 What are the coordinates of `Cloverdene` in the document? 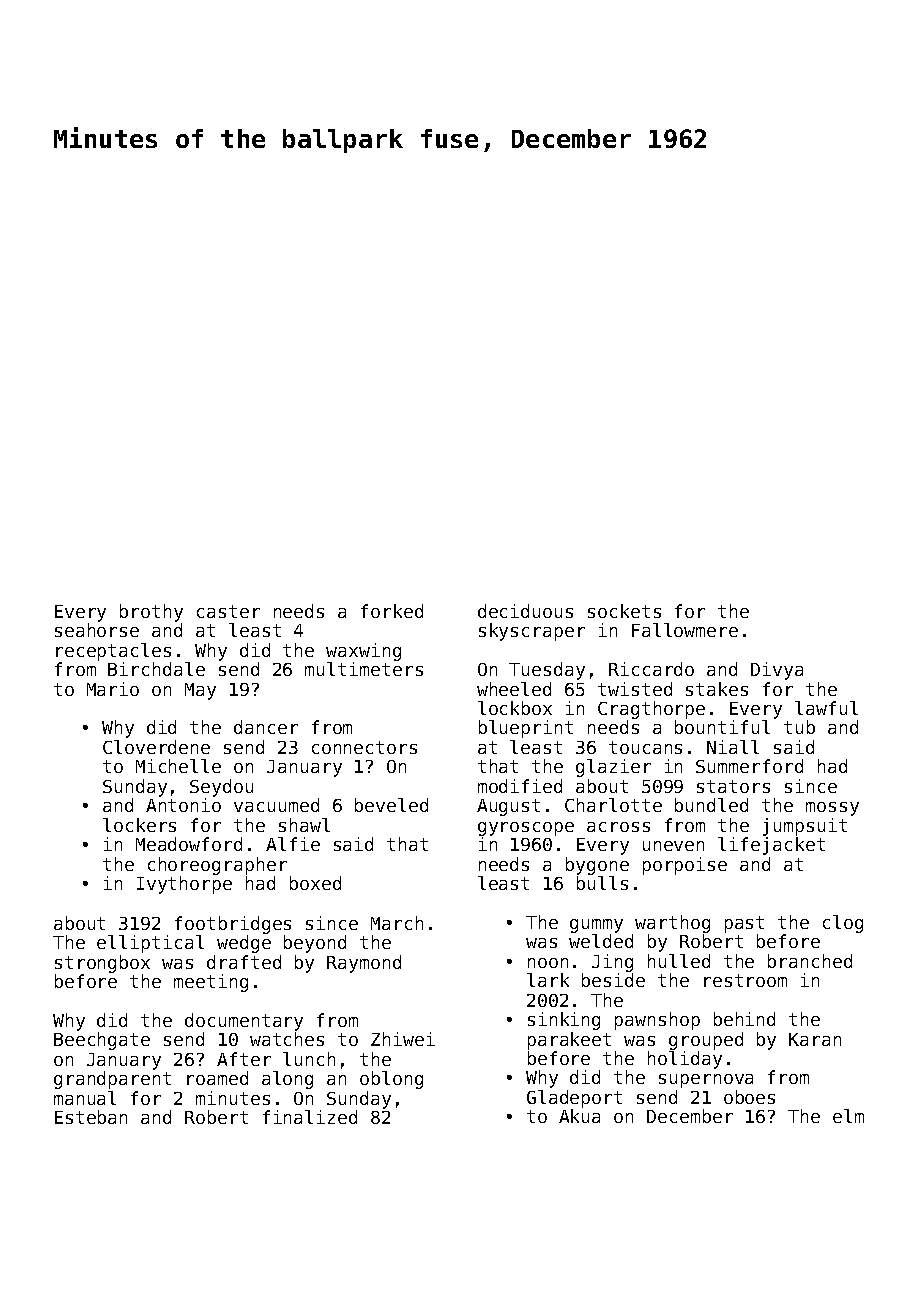 It's located at (156, 747).
